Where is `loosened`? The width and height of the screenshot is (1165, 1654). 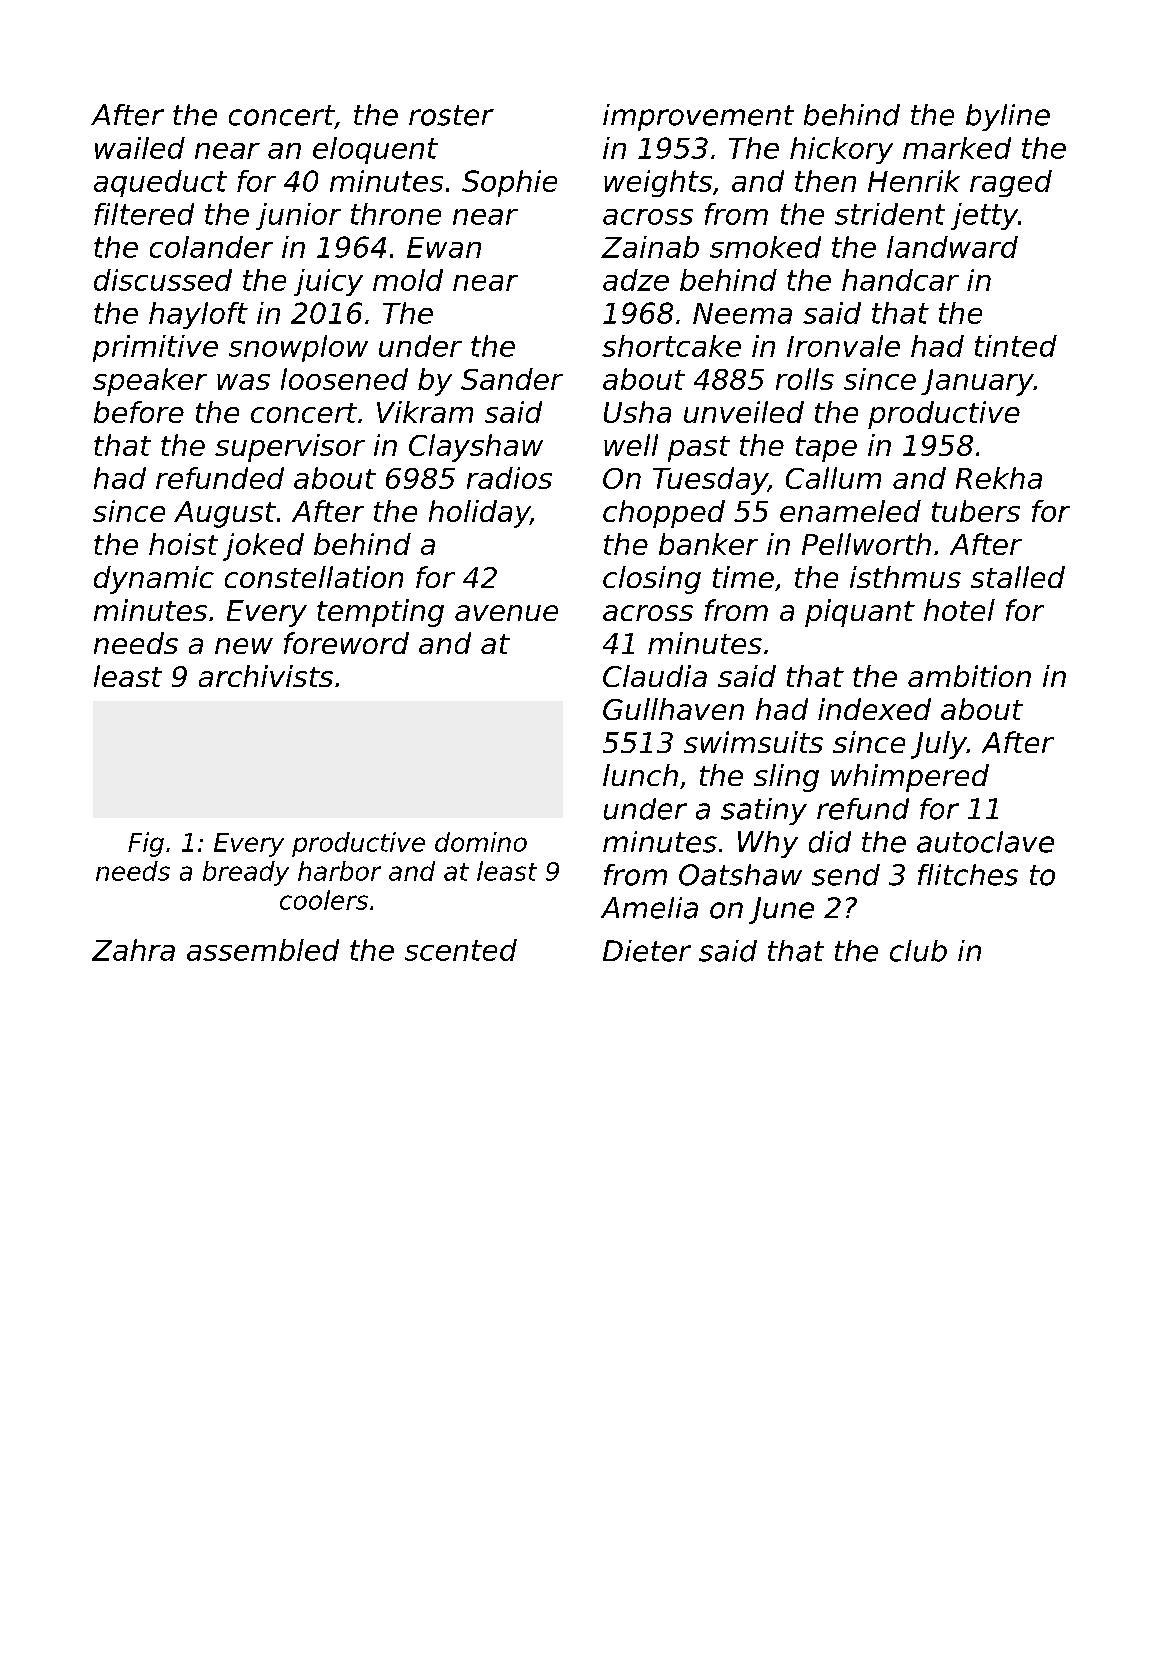
loosened is located at coordinates (344, 379).
